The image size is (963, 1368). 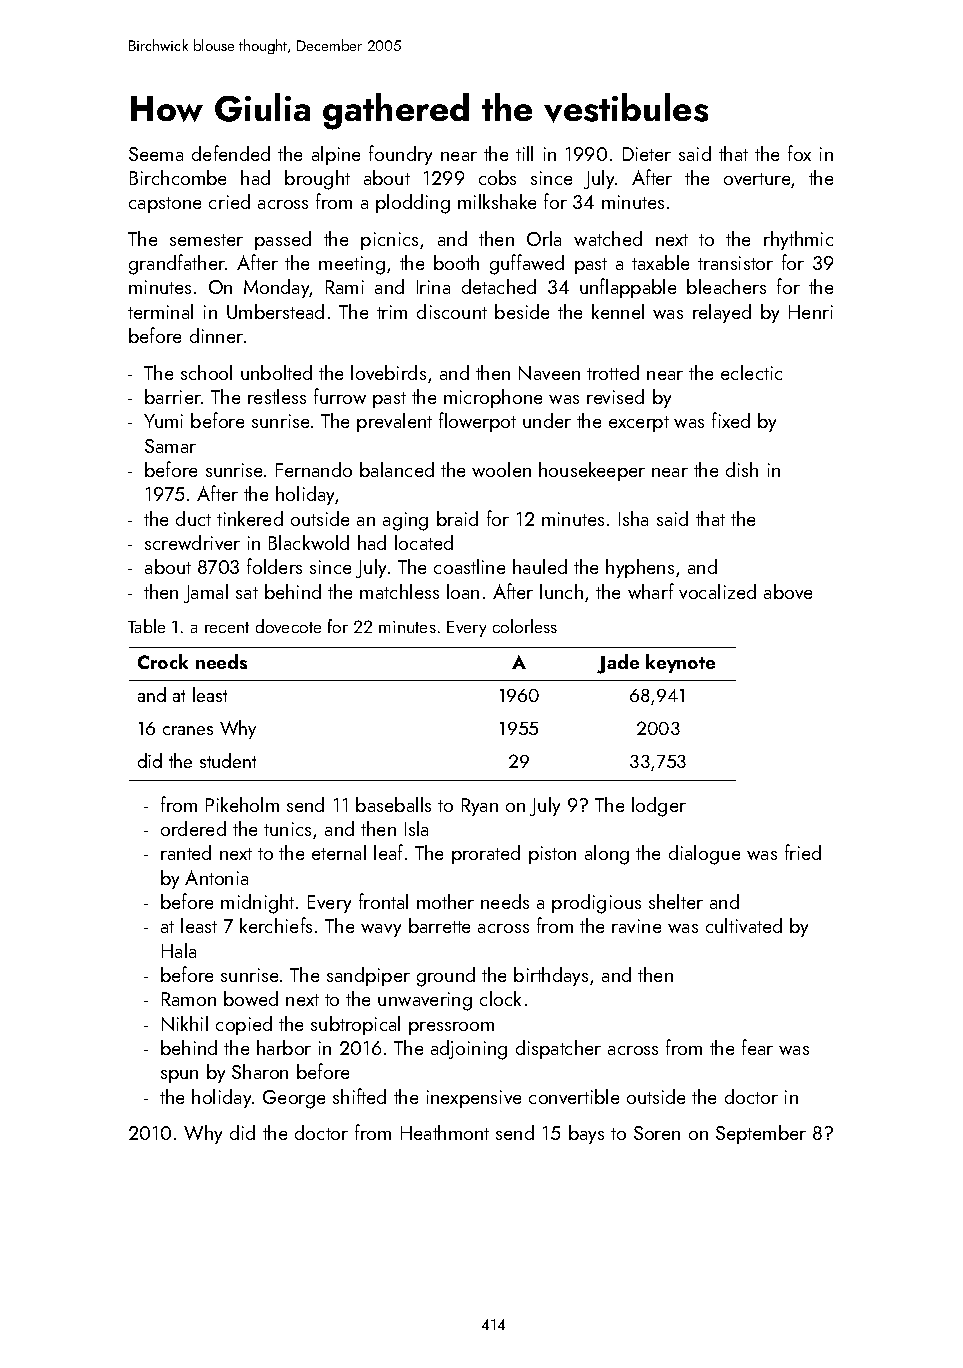 What do you see at coordinates (803, 852) in the document?
I see `fried` at bounding box center [803, 852].
